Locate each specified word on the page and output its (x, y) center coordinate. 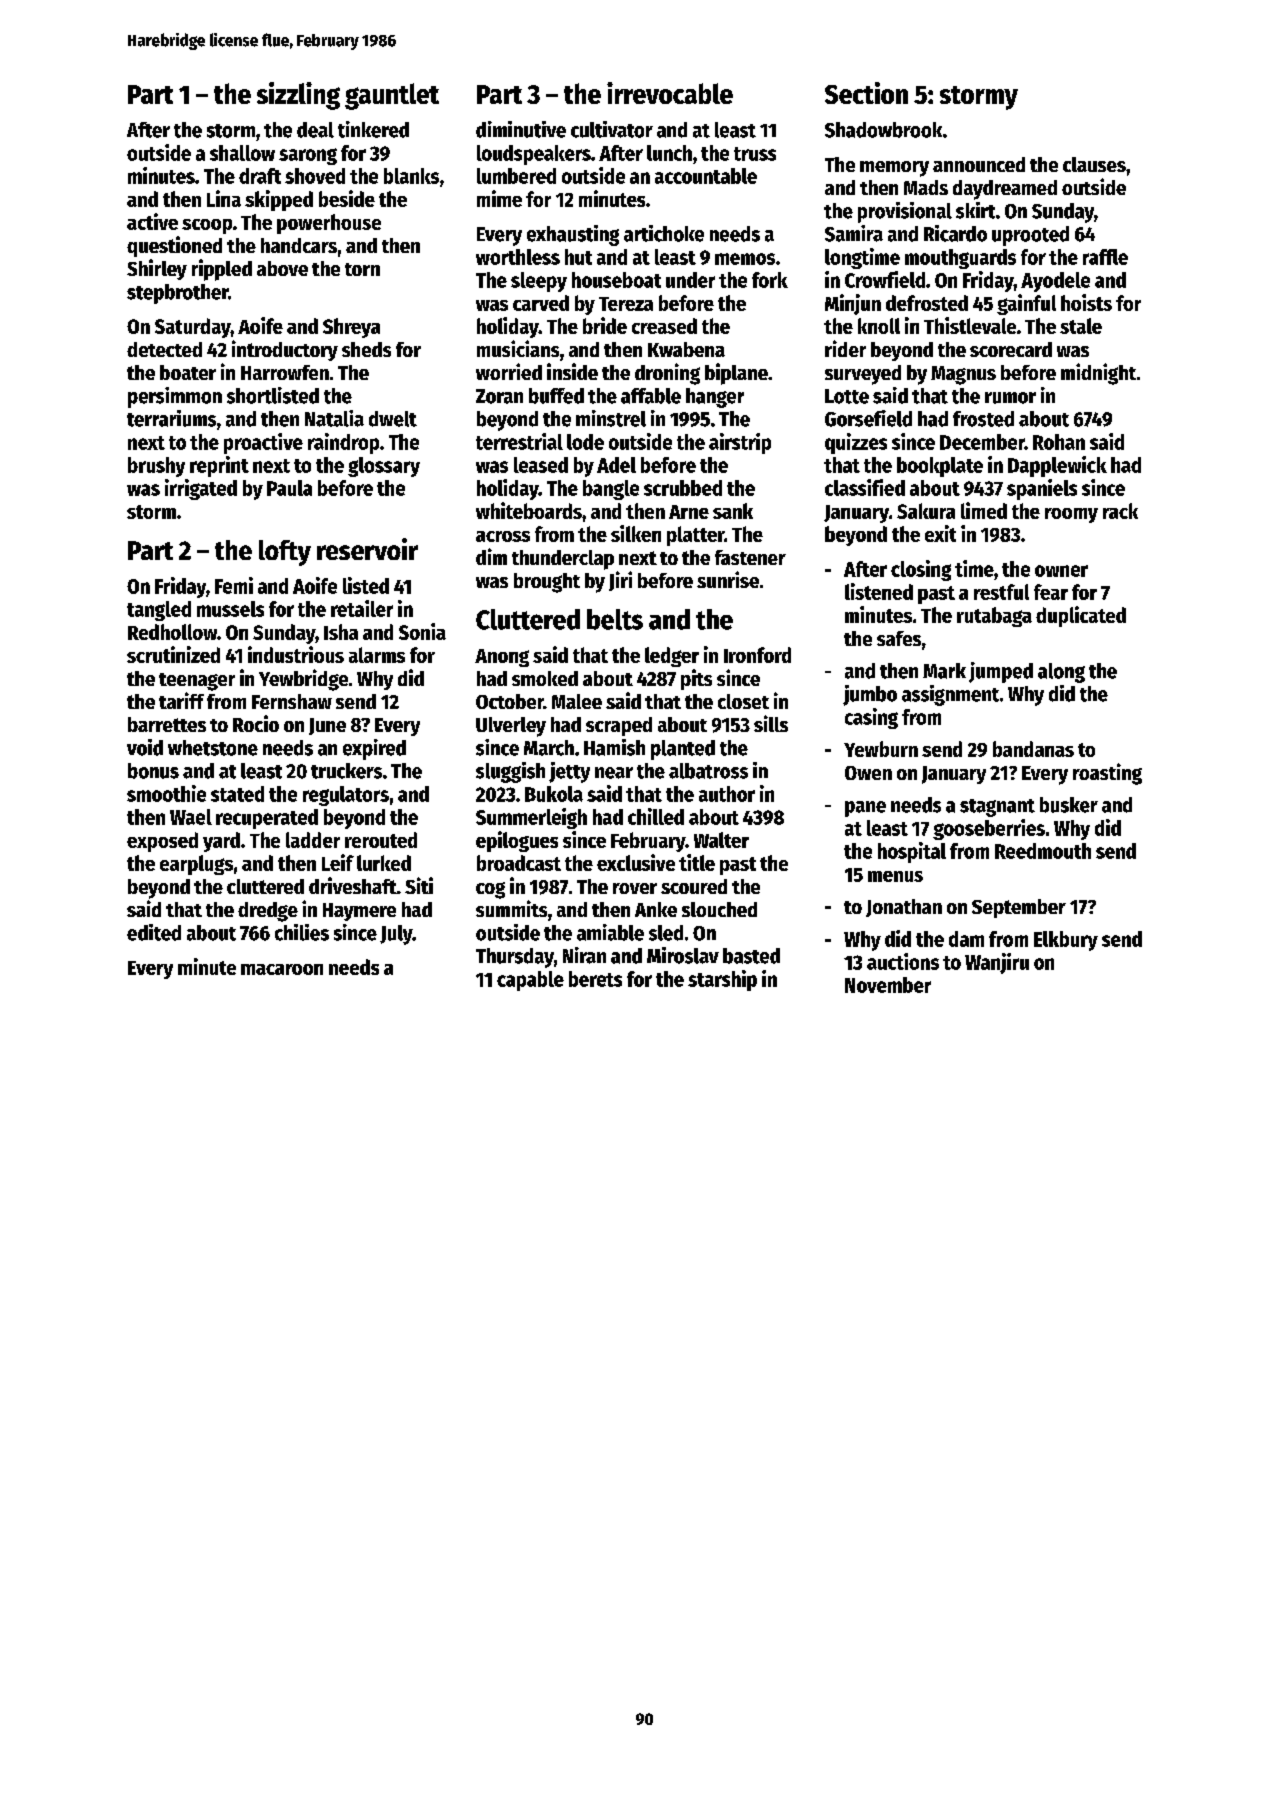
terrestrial (519, 441)
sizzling (298, 96)
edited (154, 932)
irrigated (201, 489)
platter (695, 536)
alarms (377, 655)
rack (1120, 511)
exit (940, 533)
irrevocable (670, 93)
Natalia (334, 418)
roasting (1107, 774)
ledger (672, 657)
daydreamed (1005, 190)
